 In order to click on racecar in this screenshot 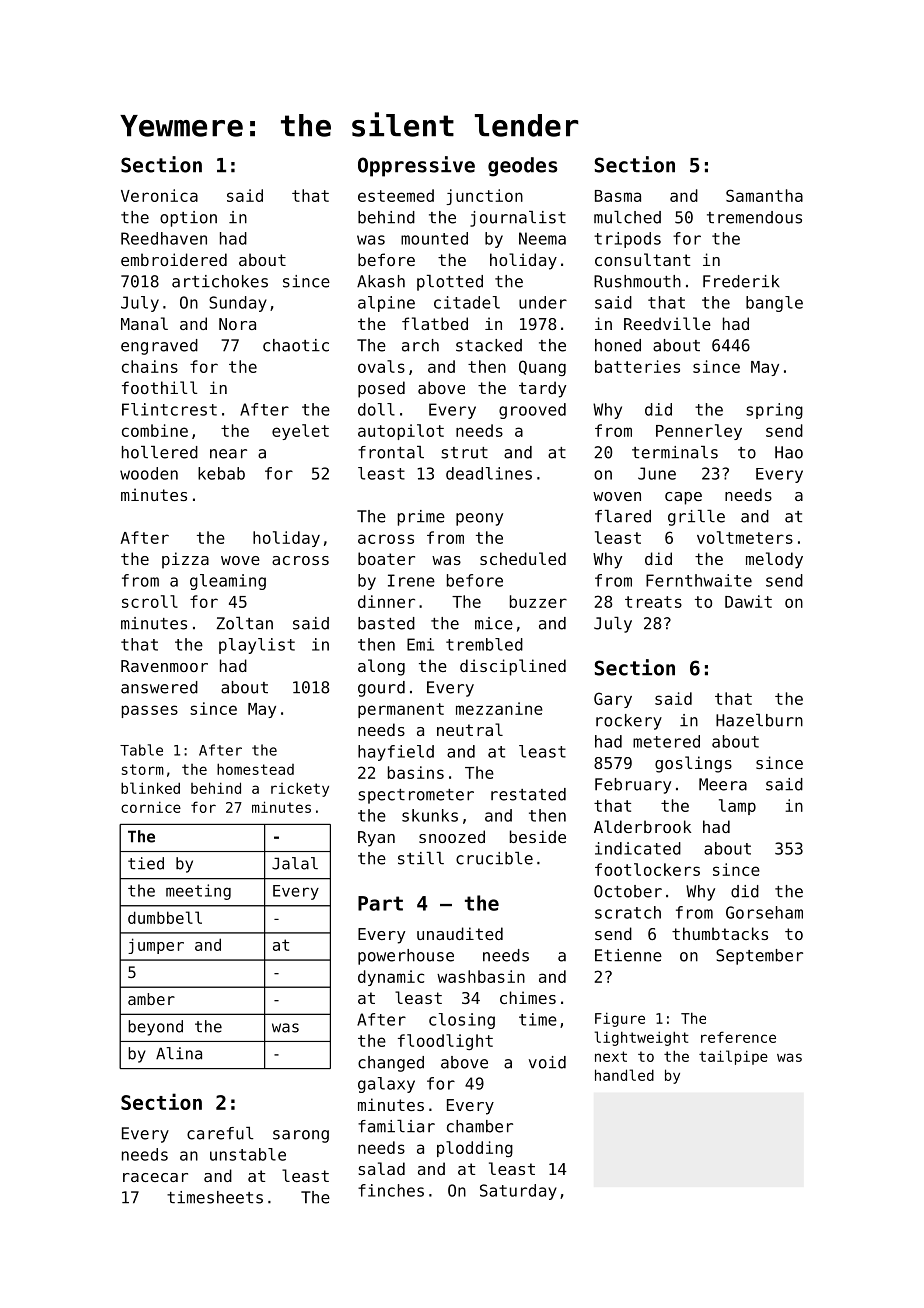, I will do `click(155, 1177)`.
